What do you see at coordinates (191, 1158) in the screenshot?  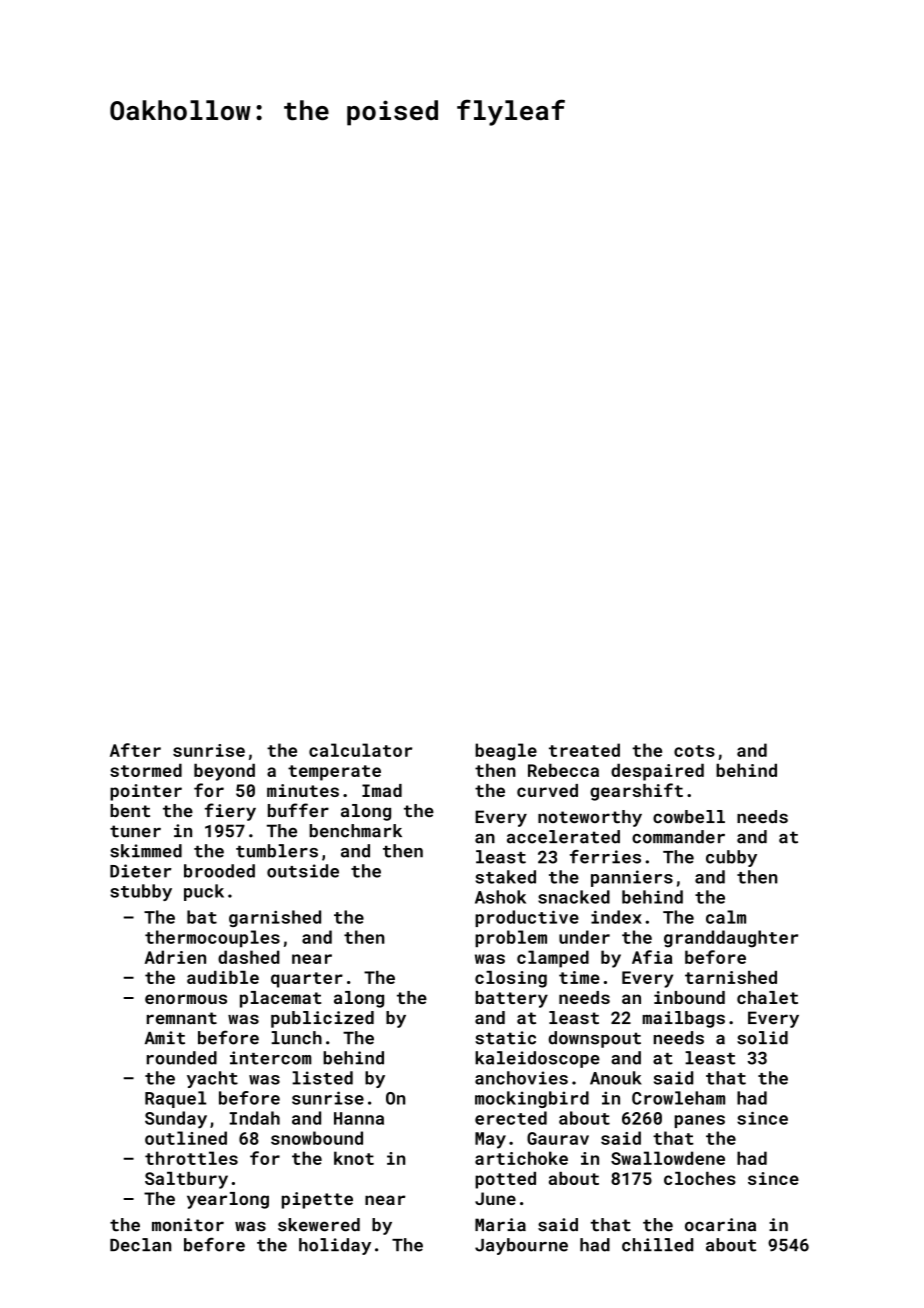 I see `throttles` at bounding box center [191, 1158].
